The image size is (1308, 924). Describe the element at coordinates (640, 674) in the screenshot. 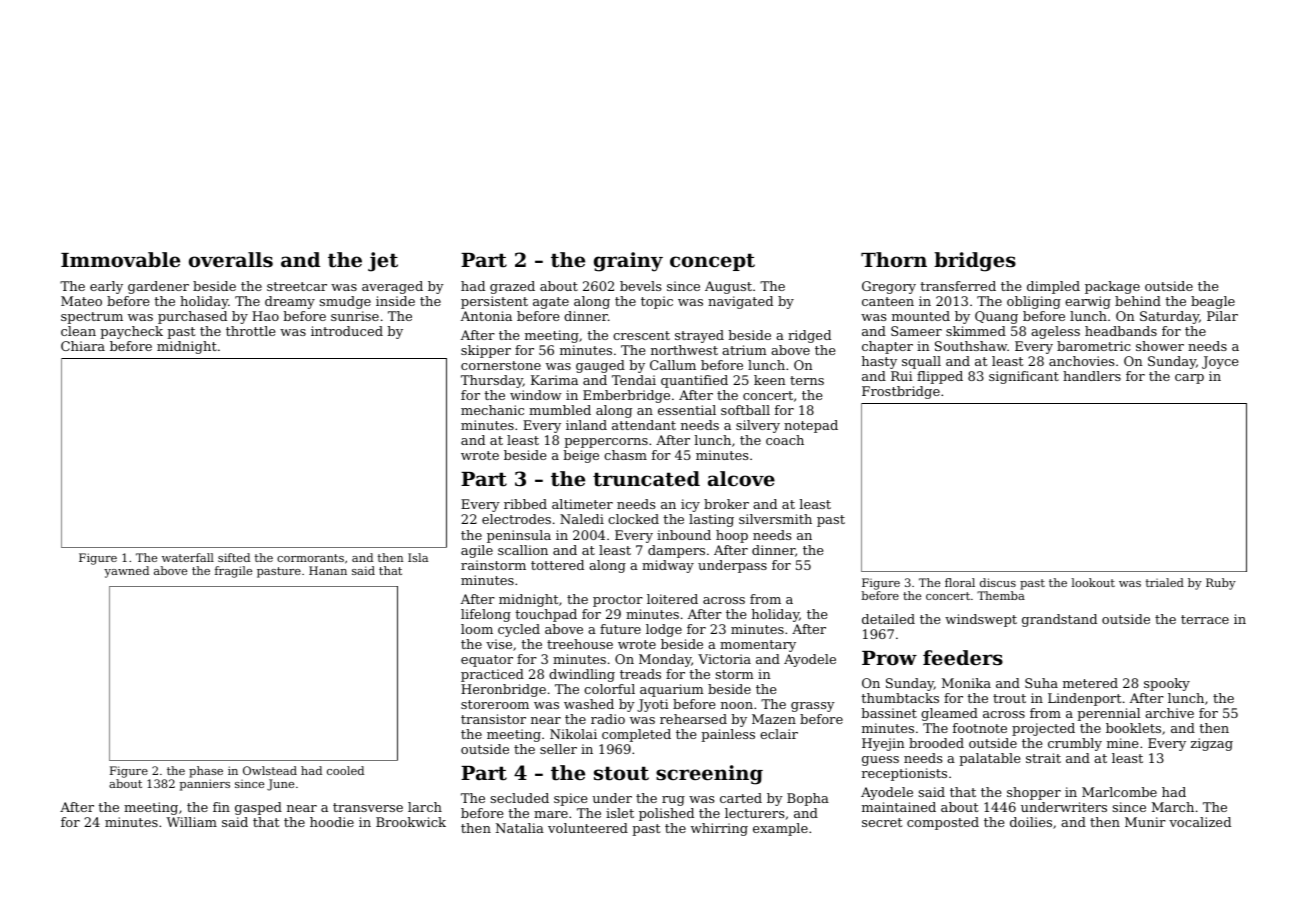

I see `treads` at that location.
